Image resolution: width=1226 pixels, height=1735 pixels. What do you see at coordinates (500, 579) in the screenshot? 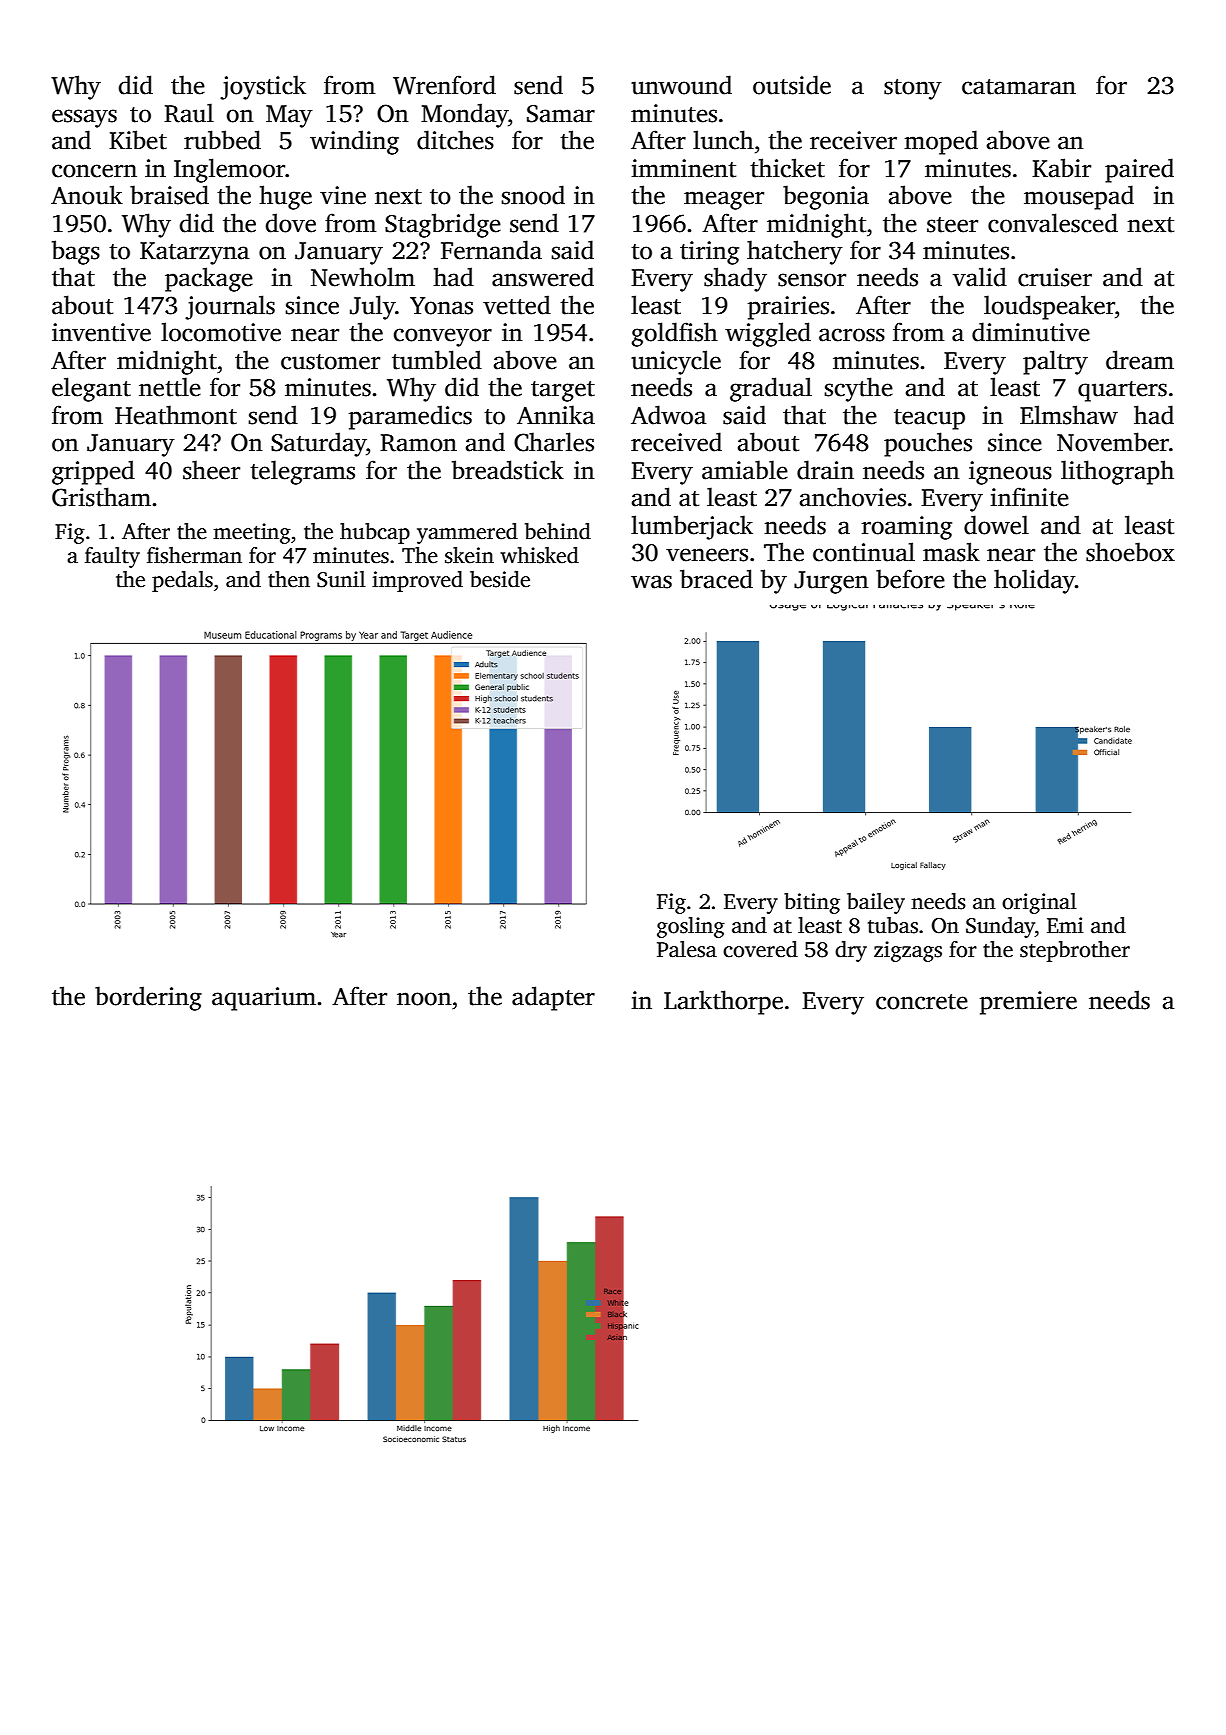
I see `beside` at bounding box center [500, 579].
